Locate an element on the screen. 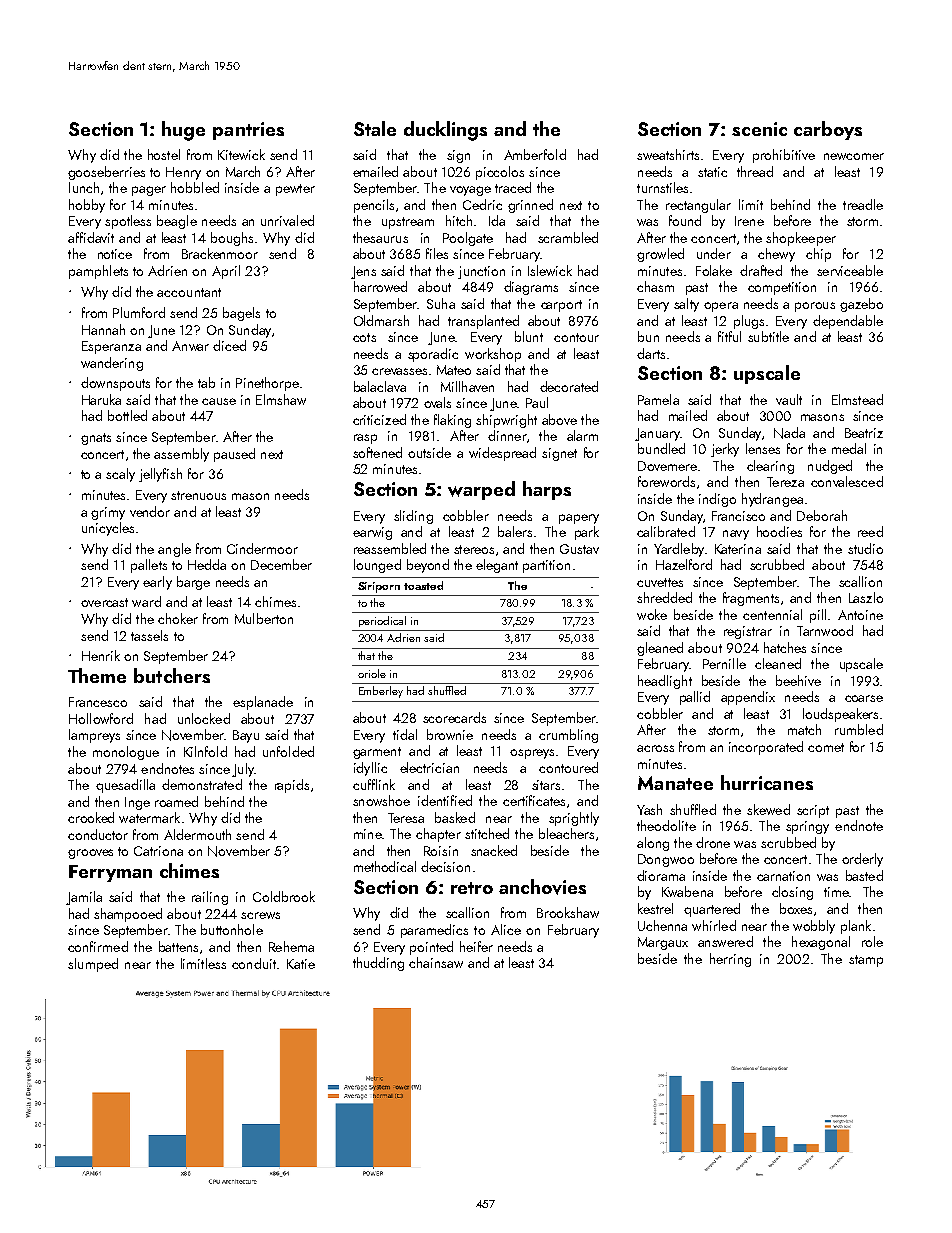 This screenshot has width=952, height=1233. blunt is located at coordinates (529, 336).
